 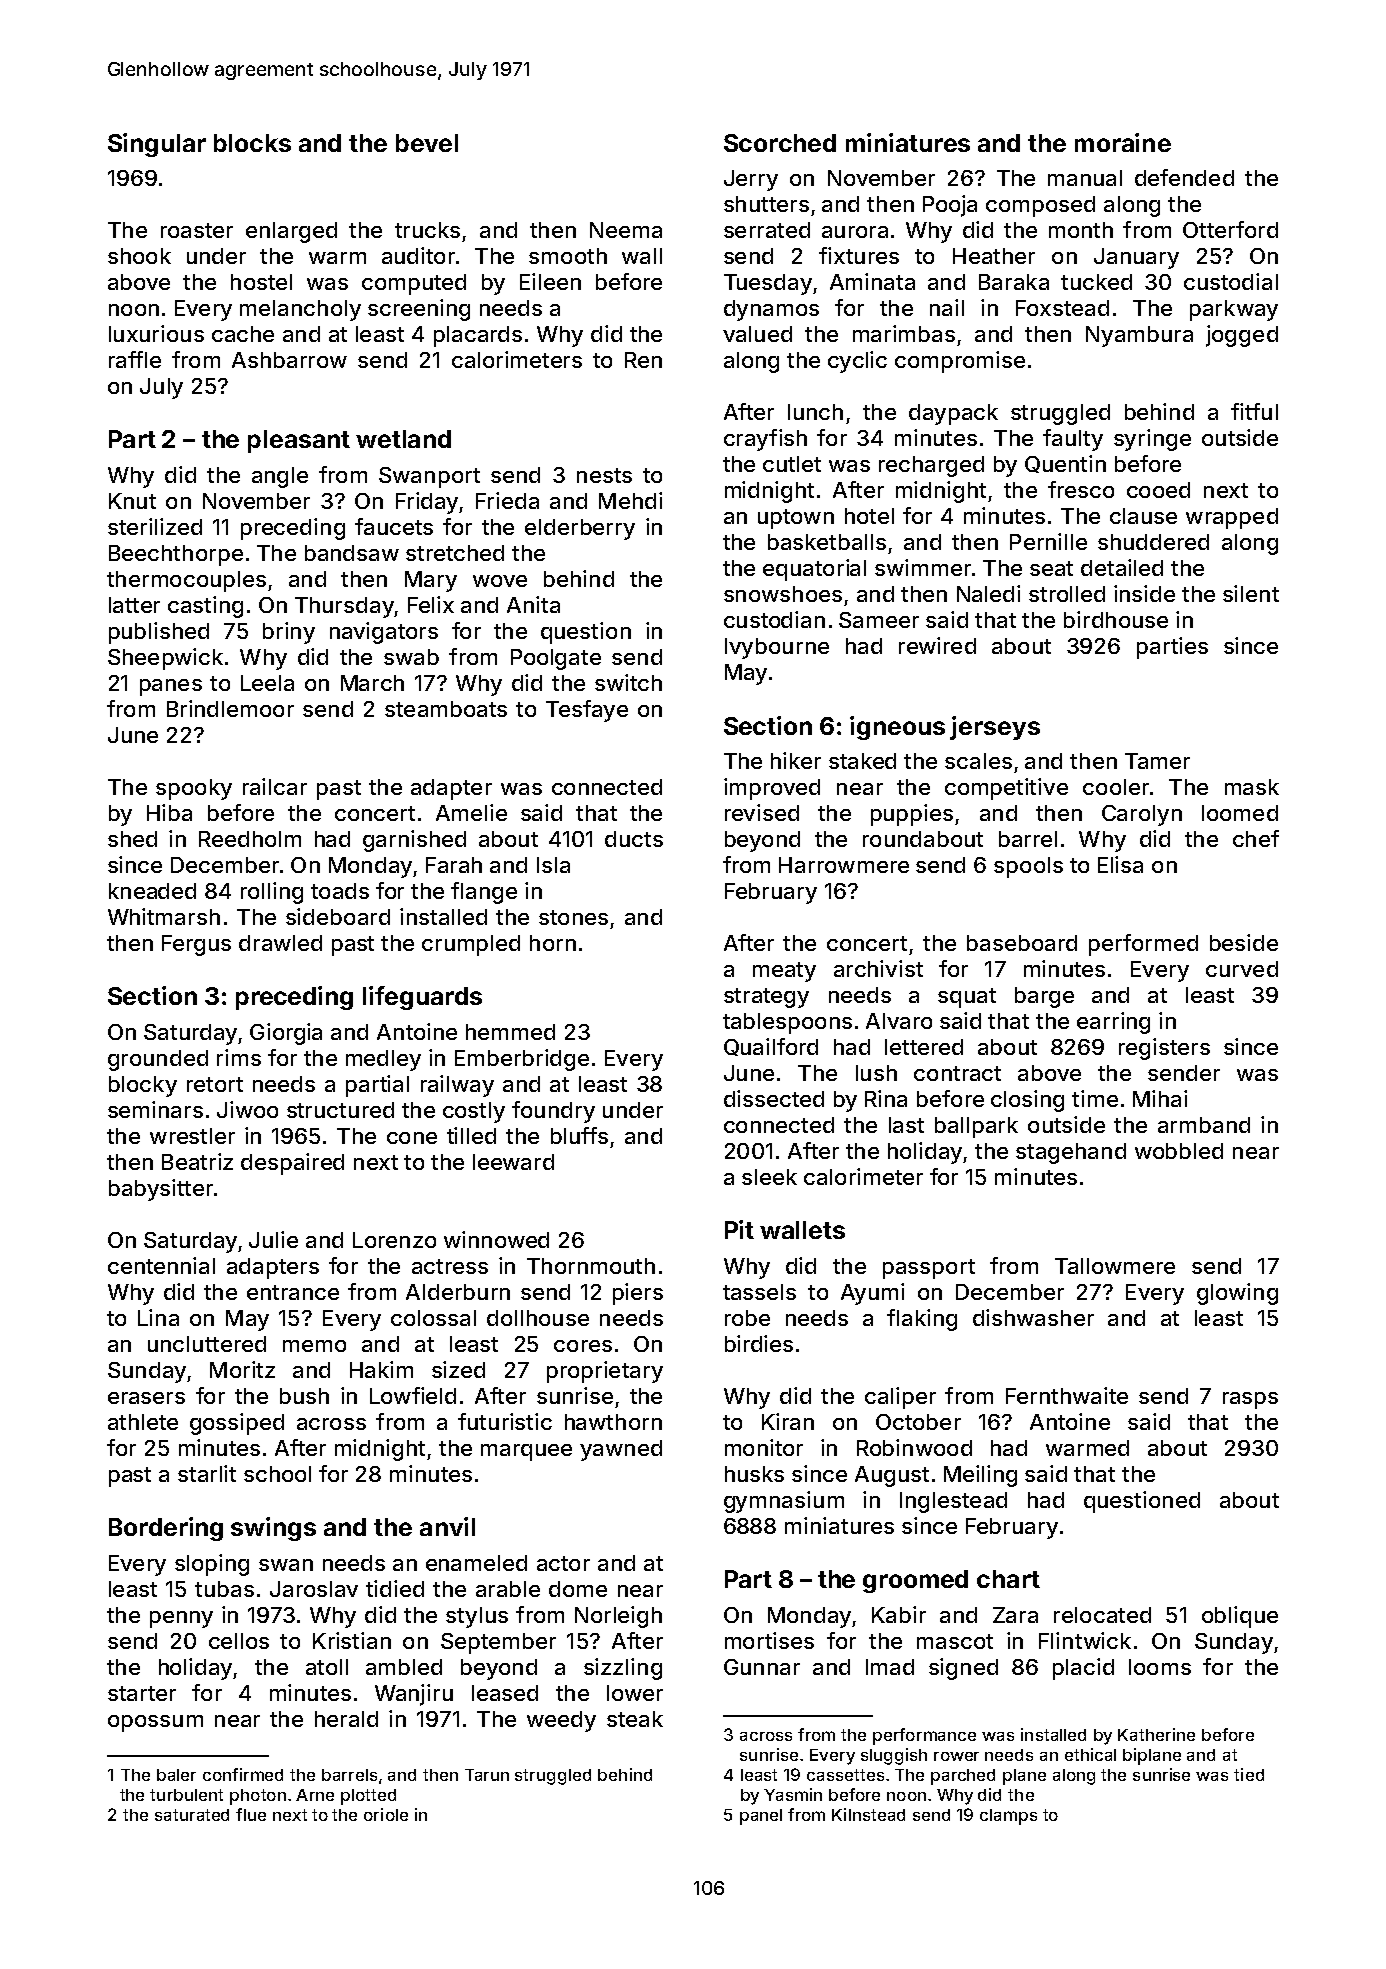 I want to click on grounded, so click(x=158, y=1060).
